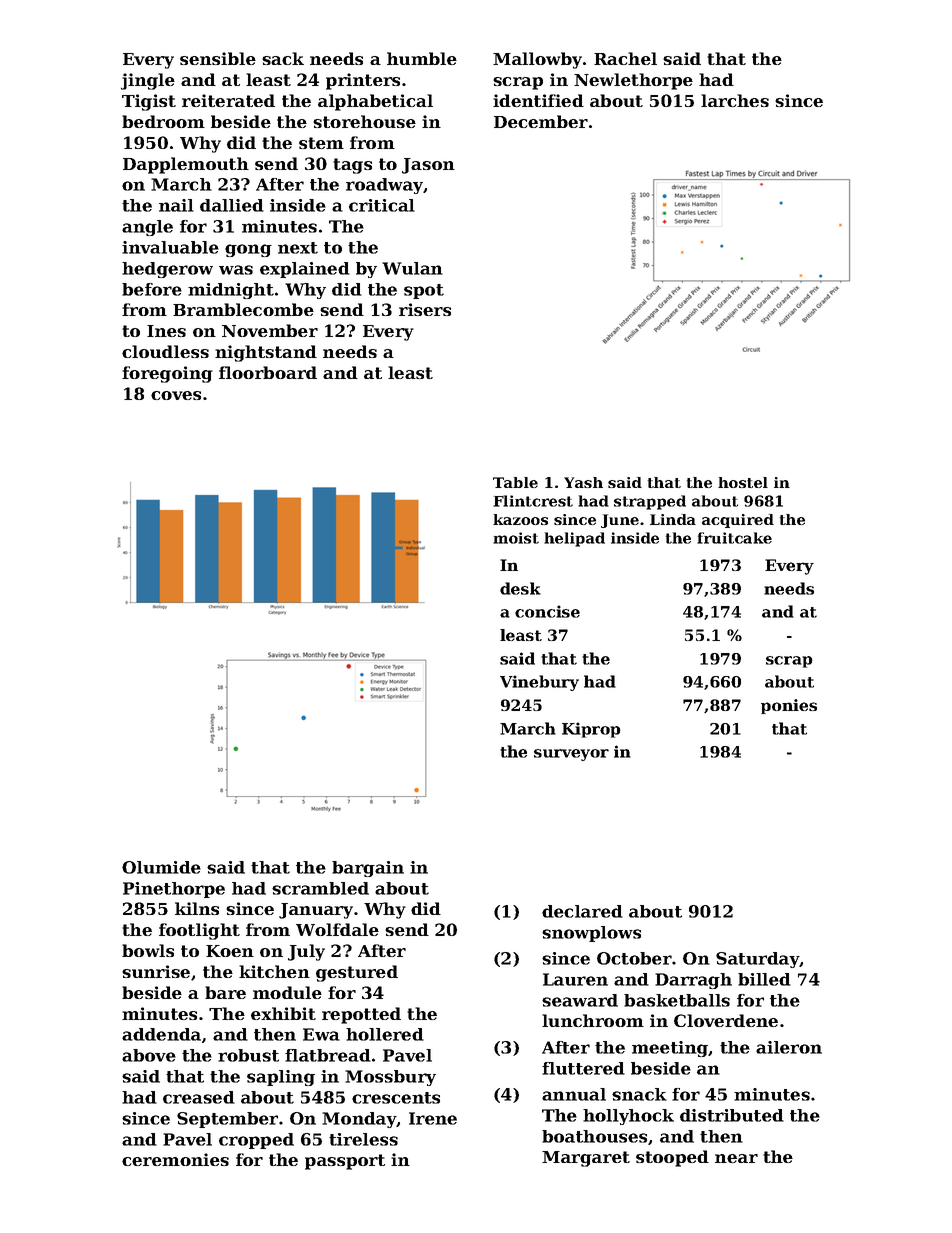  Describe the element at coordinates (218, 58) in the screenshot. I see `sensible` at that location.
